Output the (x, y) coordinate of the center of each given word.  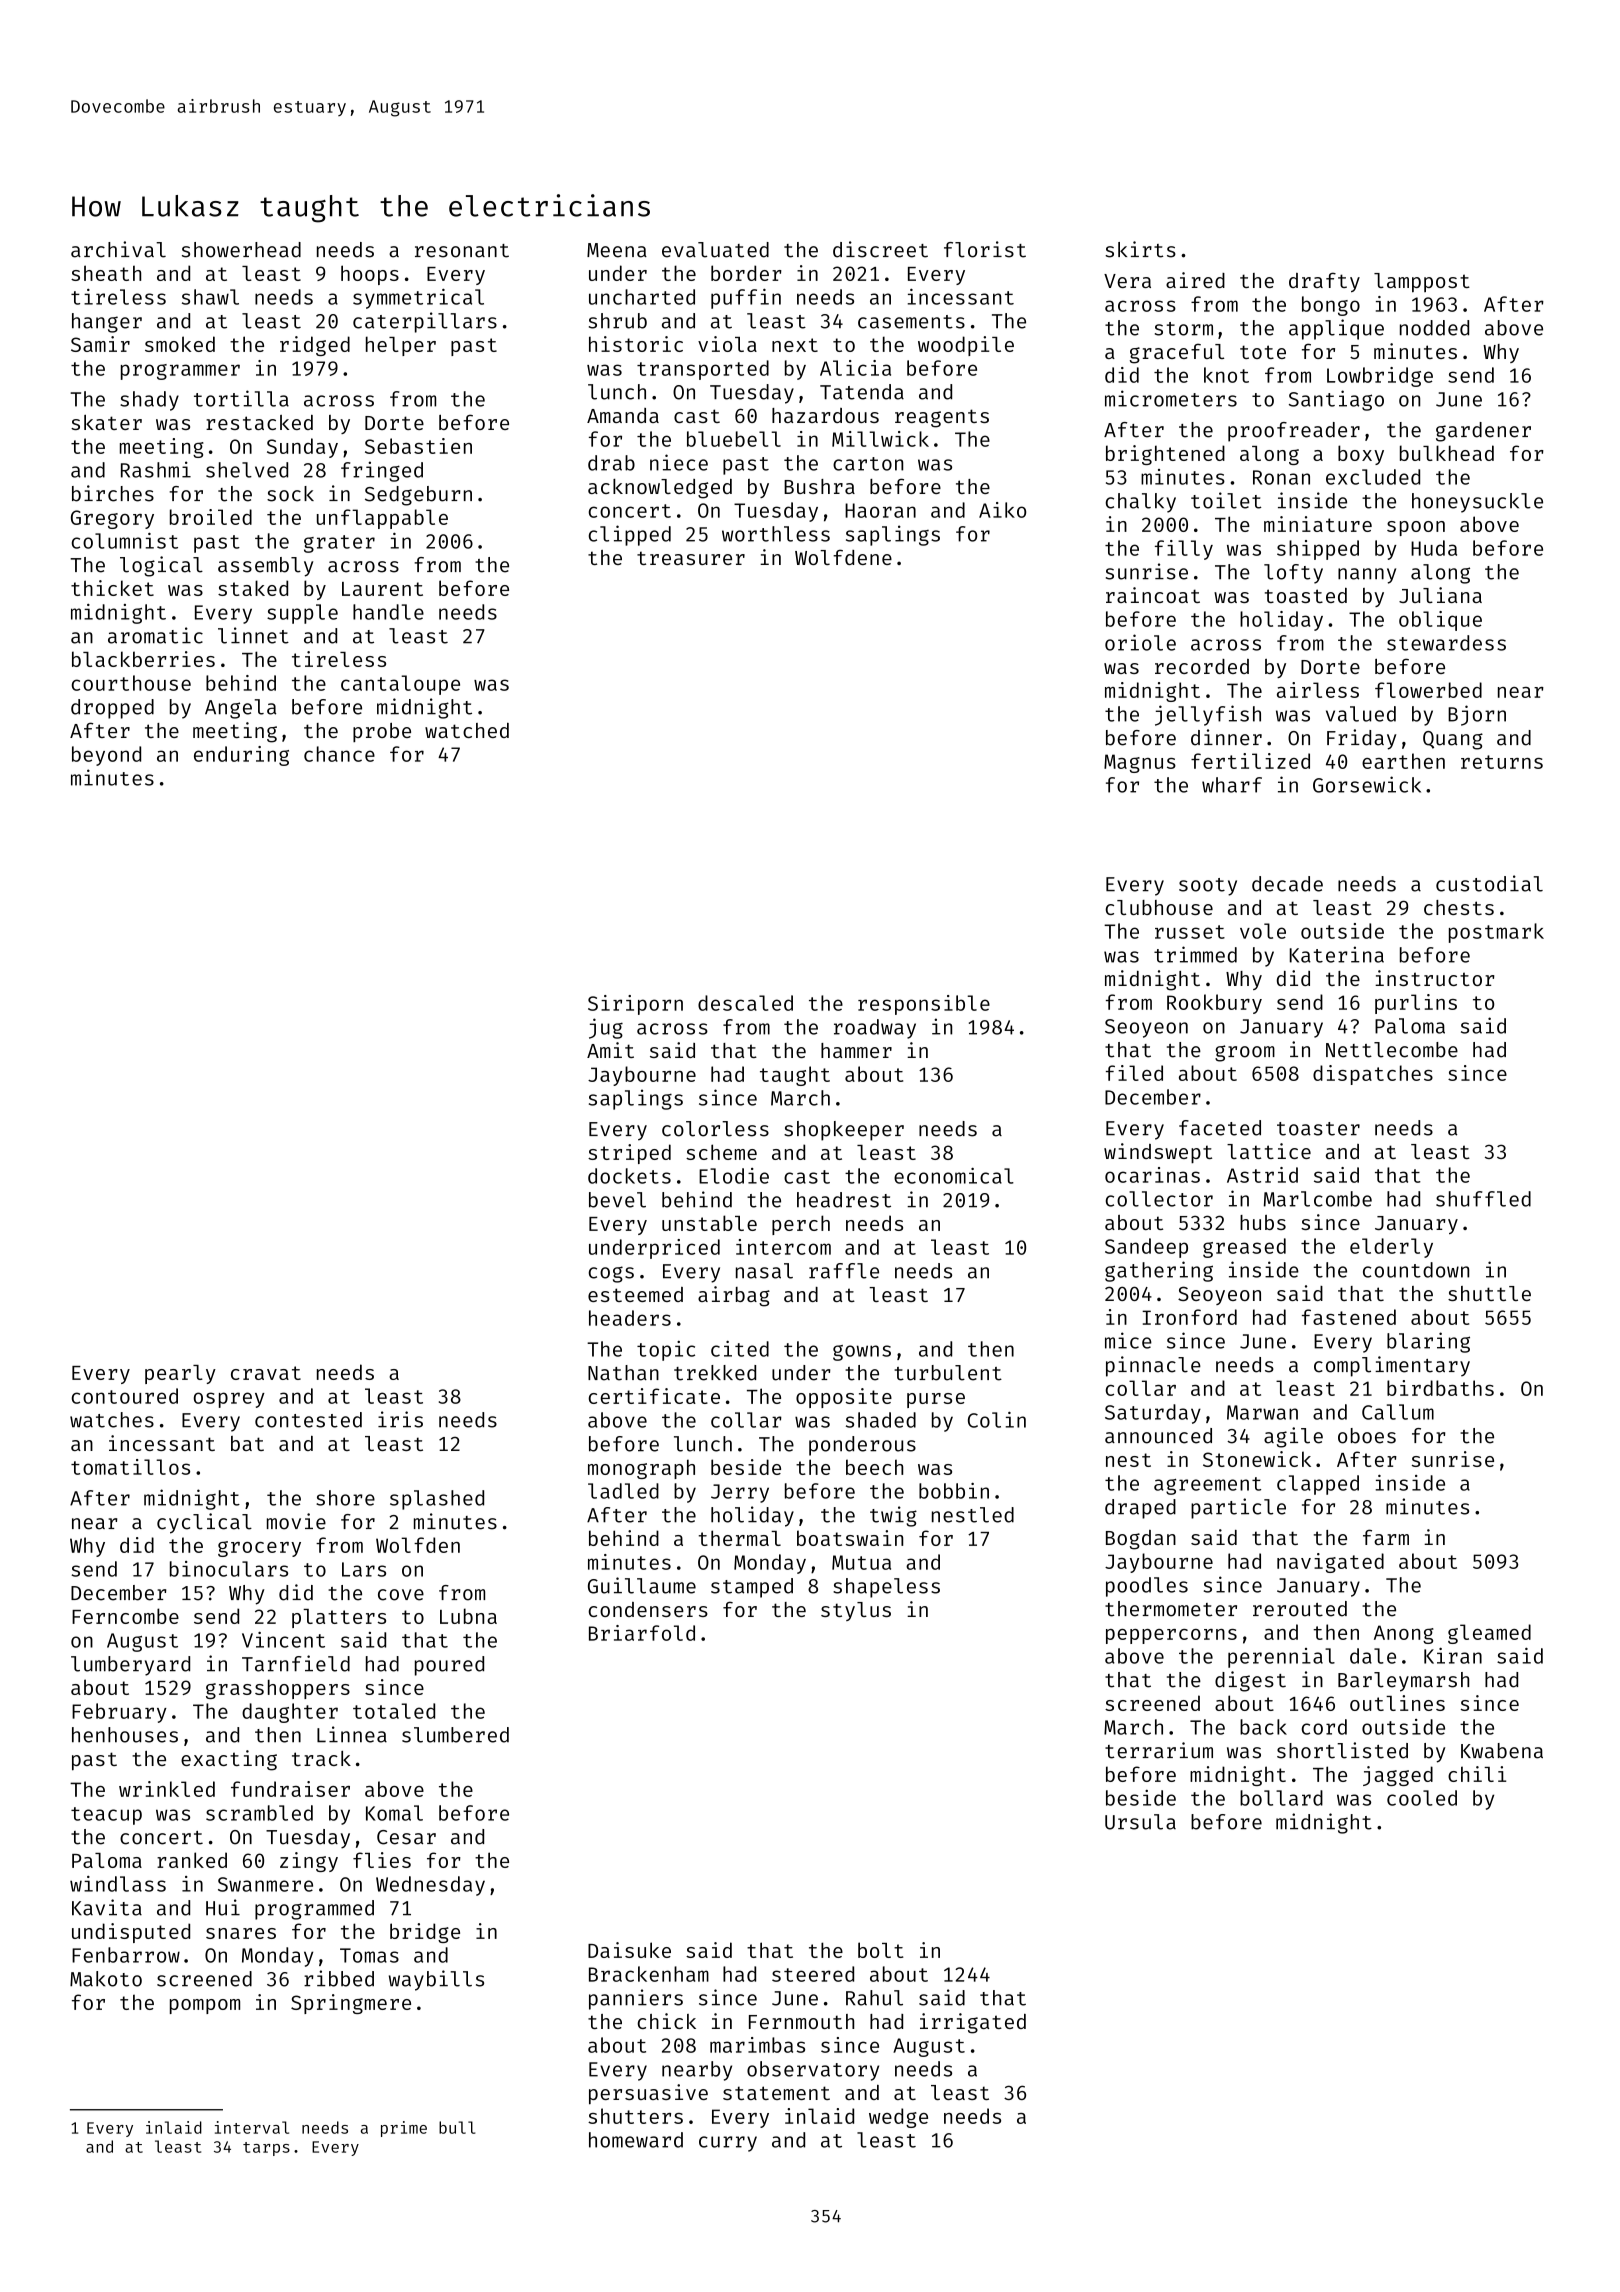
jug (606, 1028)
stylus (856, 1611)
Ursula (1140, 1822)
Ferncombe (125, 1616)
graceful (1177, 353)
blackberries (143, 659)
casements (911, 322)
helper (401, 346)
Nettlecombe (1392, 1050)
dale (1373, 1656)
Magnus (1140, 763)
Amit (610, 1050)
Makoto (106, 1979)
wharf (1232, 785)
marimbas (757, 2045)
